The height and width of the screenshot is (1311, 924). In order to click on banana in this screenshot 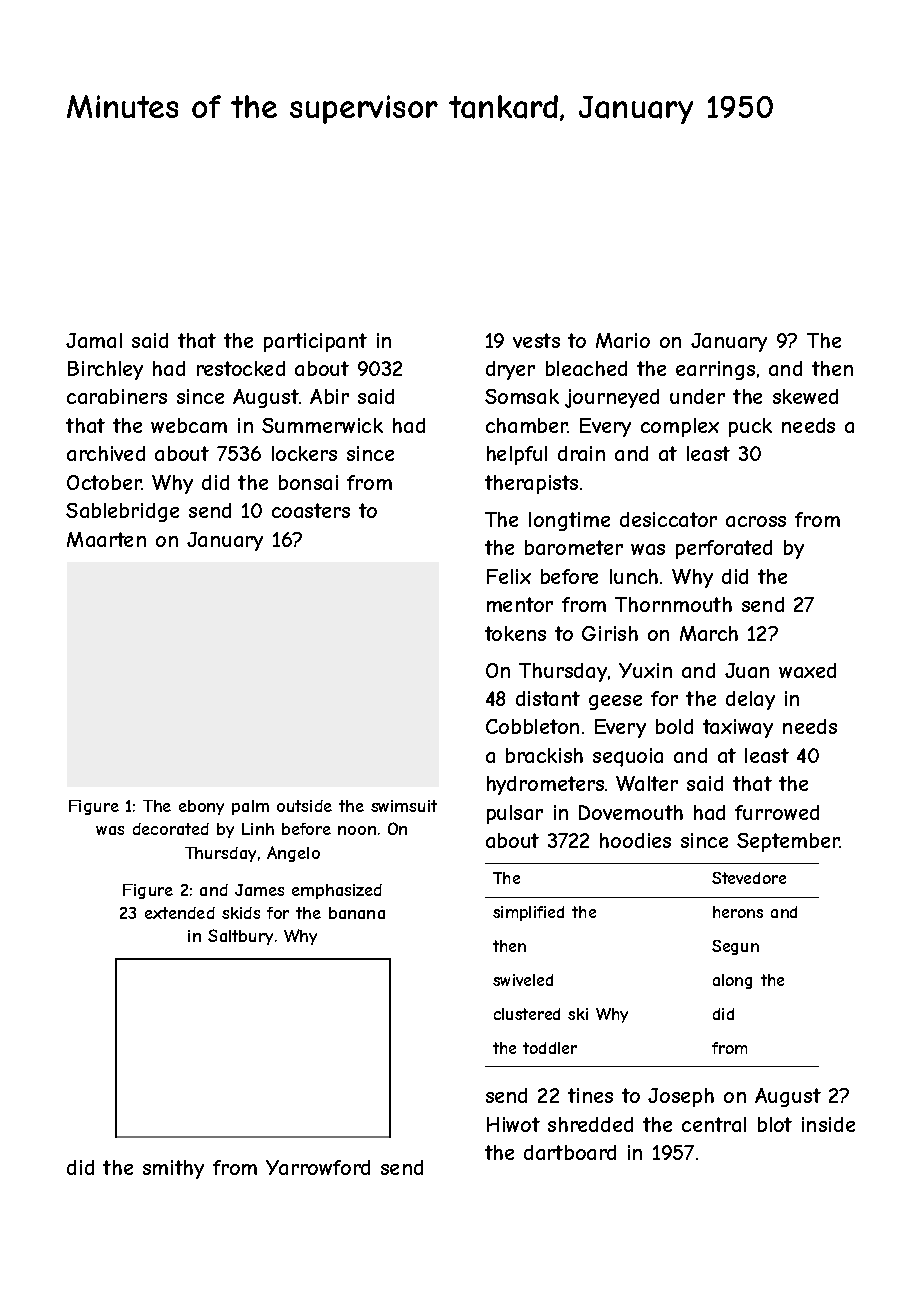, I will do `click(357, 913)`.
